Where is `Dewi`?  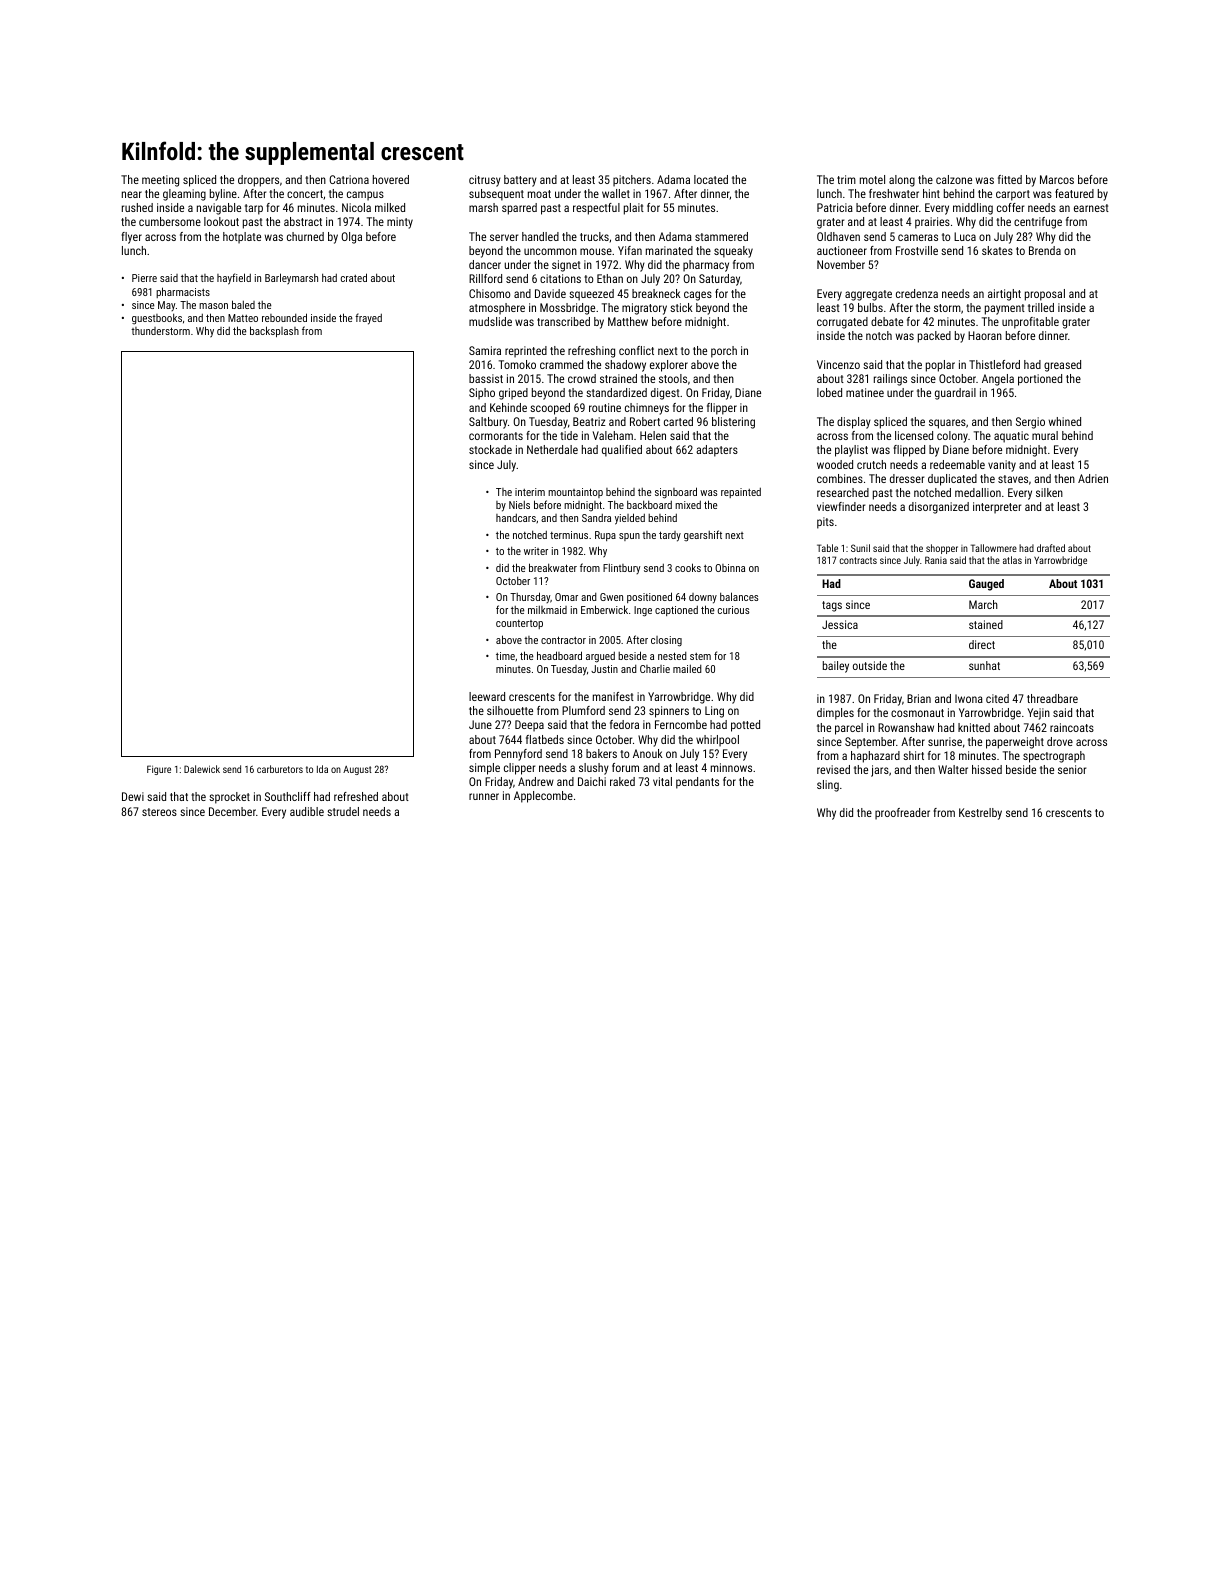
Dewi is located at coordinates (133, 796).
